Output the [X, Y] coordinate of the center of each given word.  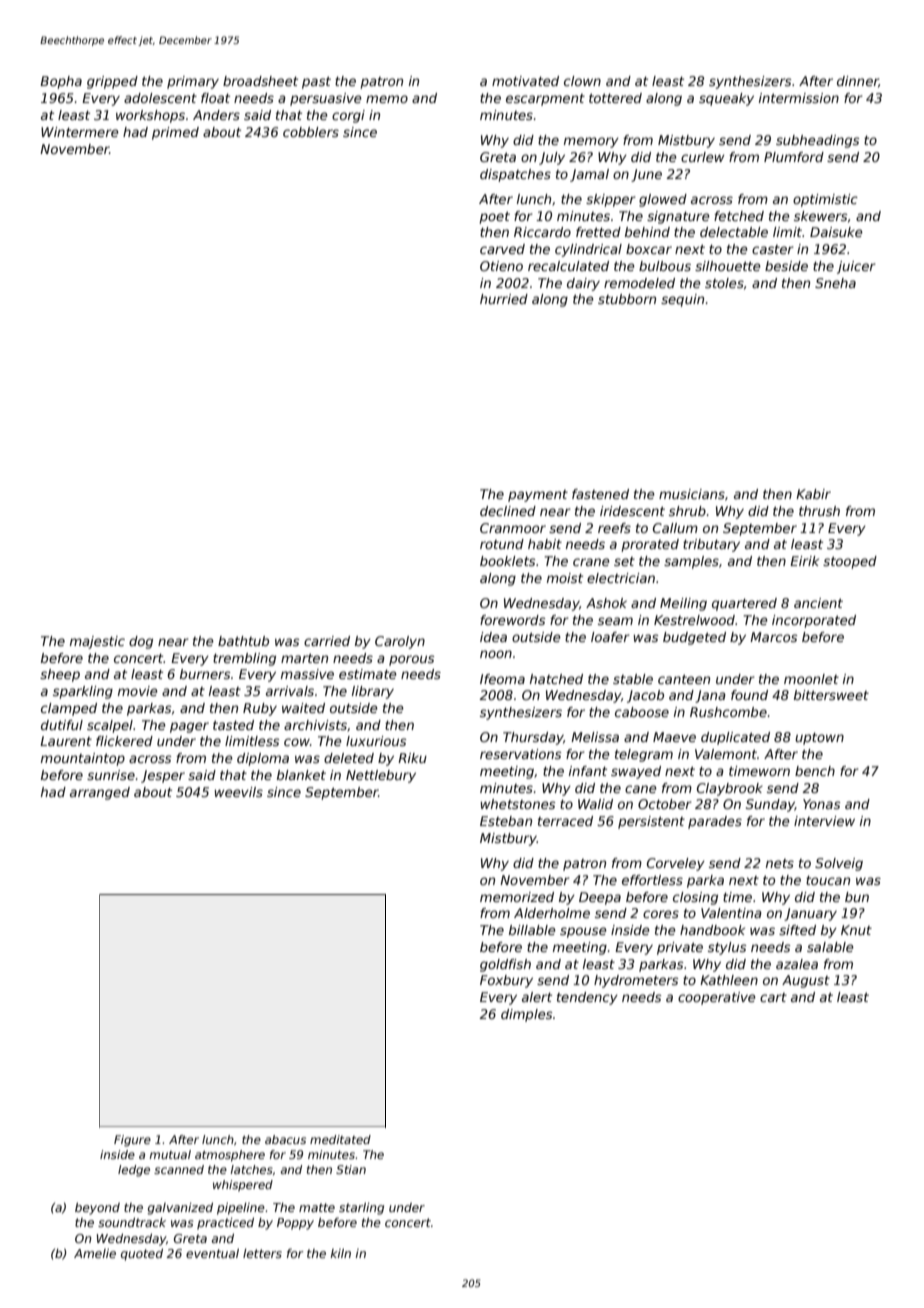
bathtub [243, 641]
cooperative [717, 998]
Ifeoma [502, 679]
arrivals [290, 691]
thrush [819, 511]
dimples [527, 1015]
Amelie [95, 1253]
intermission [799, 98]
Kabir [813, 494]
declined [508, 511]
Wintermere [80, 132]
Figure [132, 1141]
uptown [819, 738]
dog [141, 642]
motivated [525, 81]
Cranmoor [513, 528]
